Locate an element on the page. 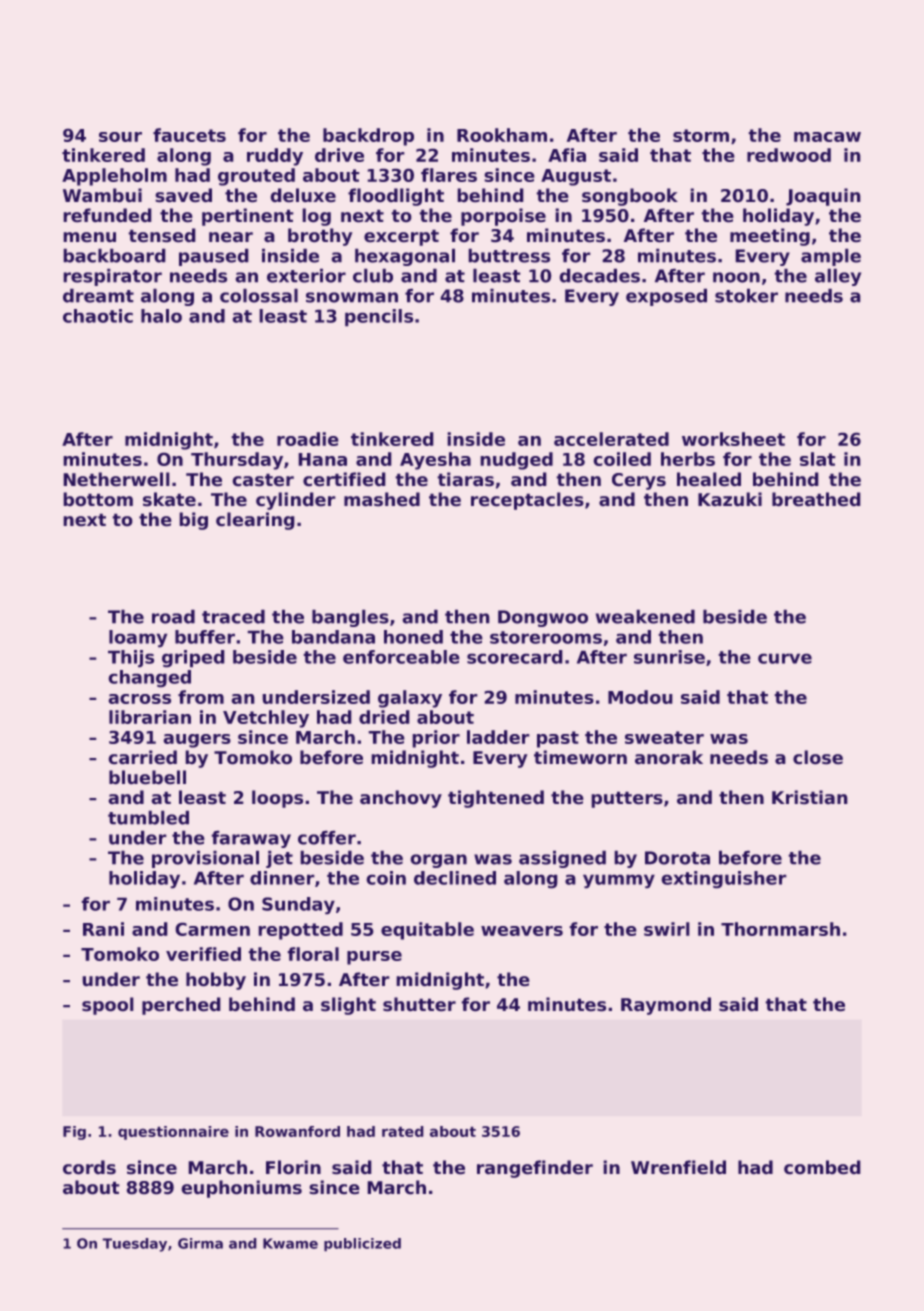  faucets is located at coordinates (189, 135).
